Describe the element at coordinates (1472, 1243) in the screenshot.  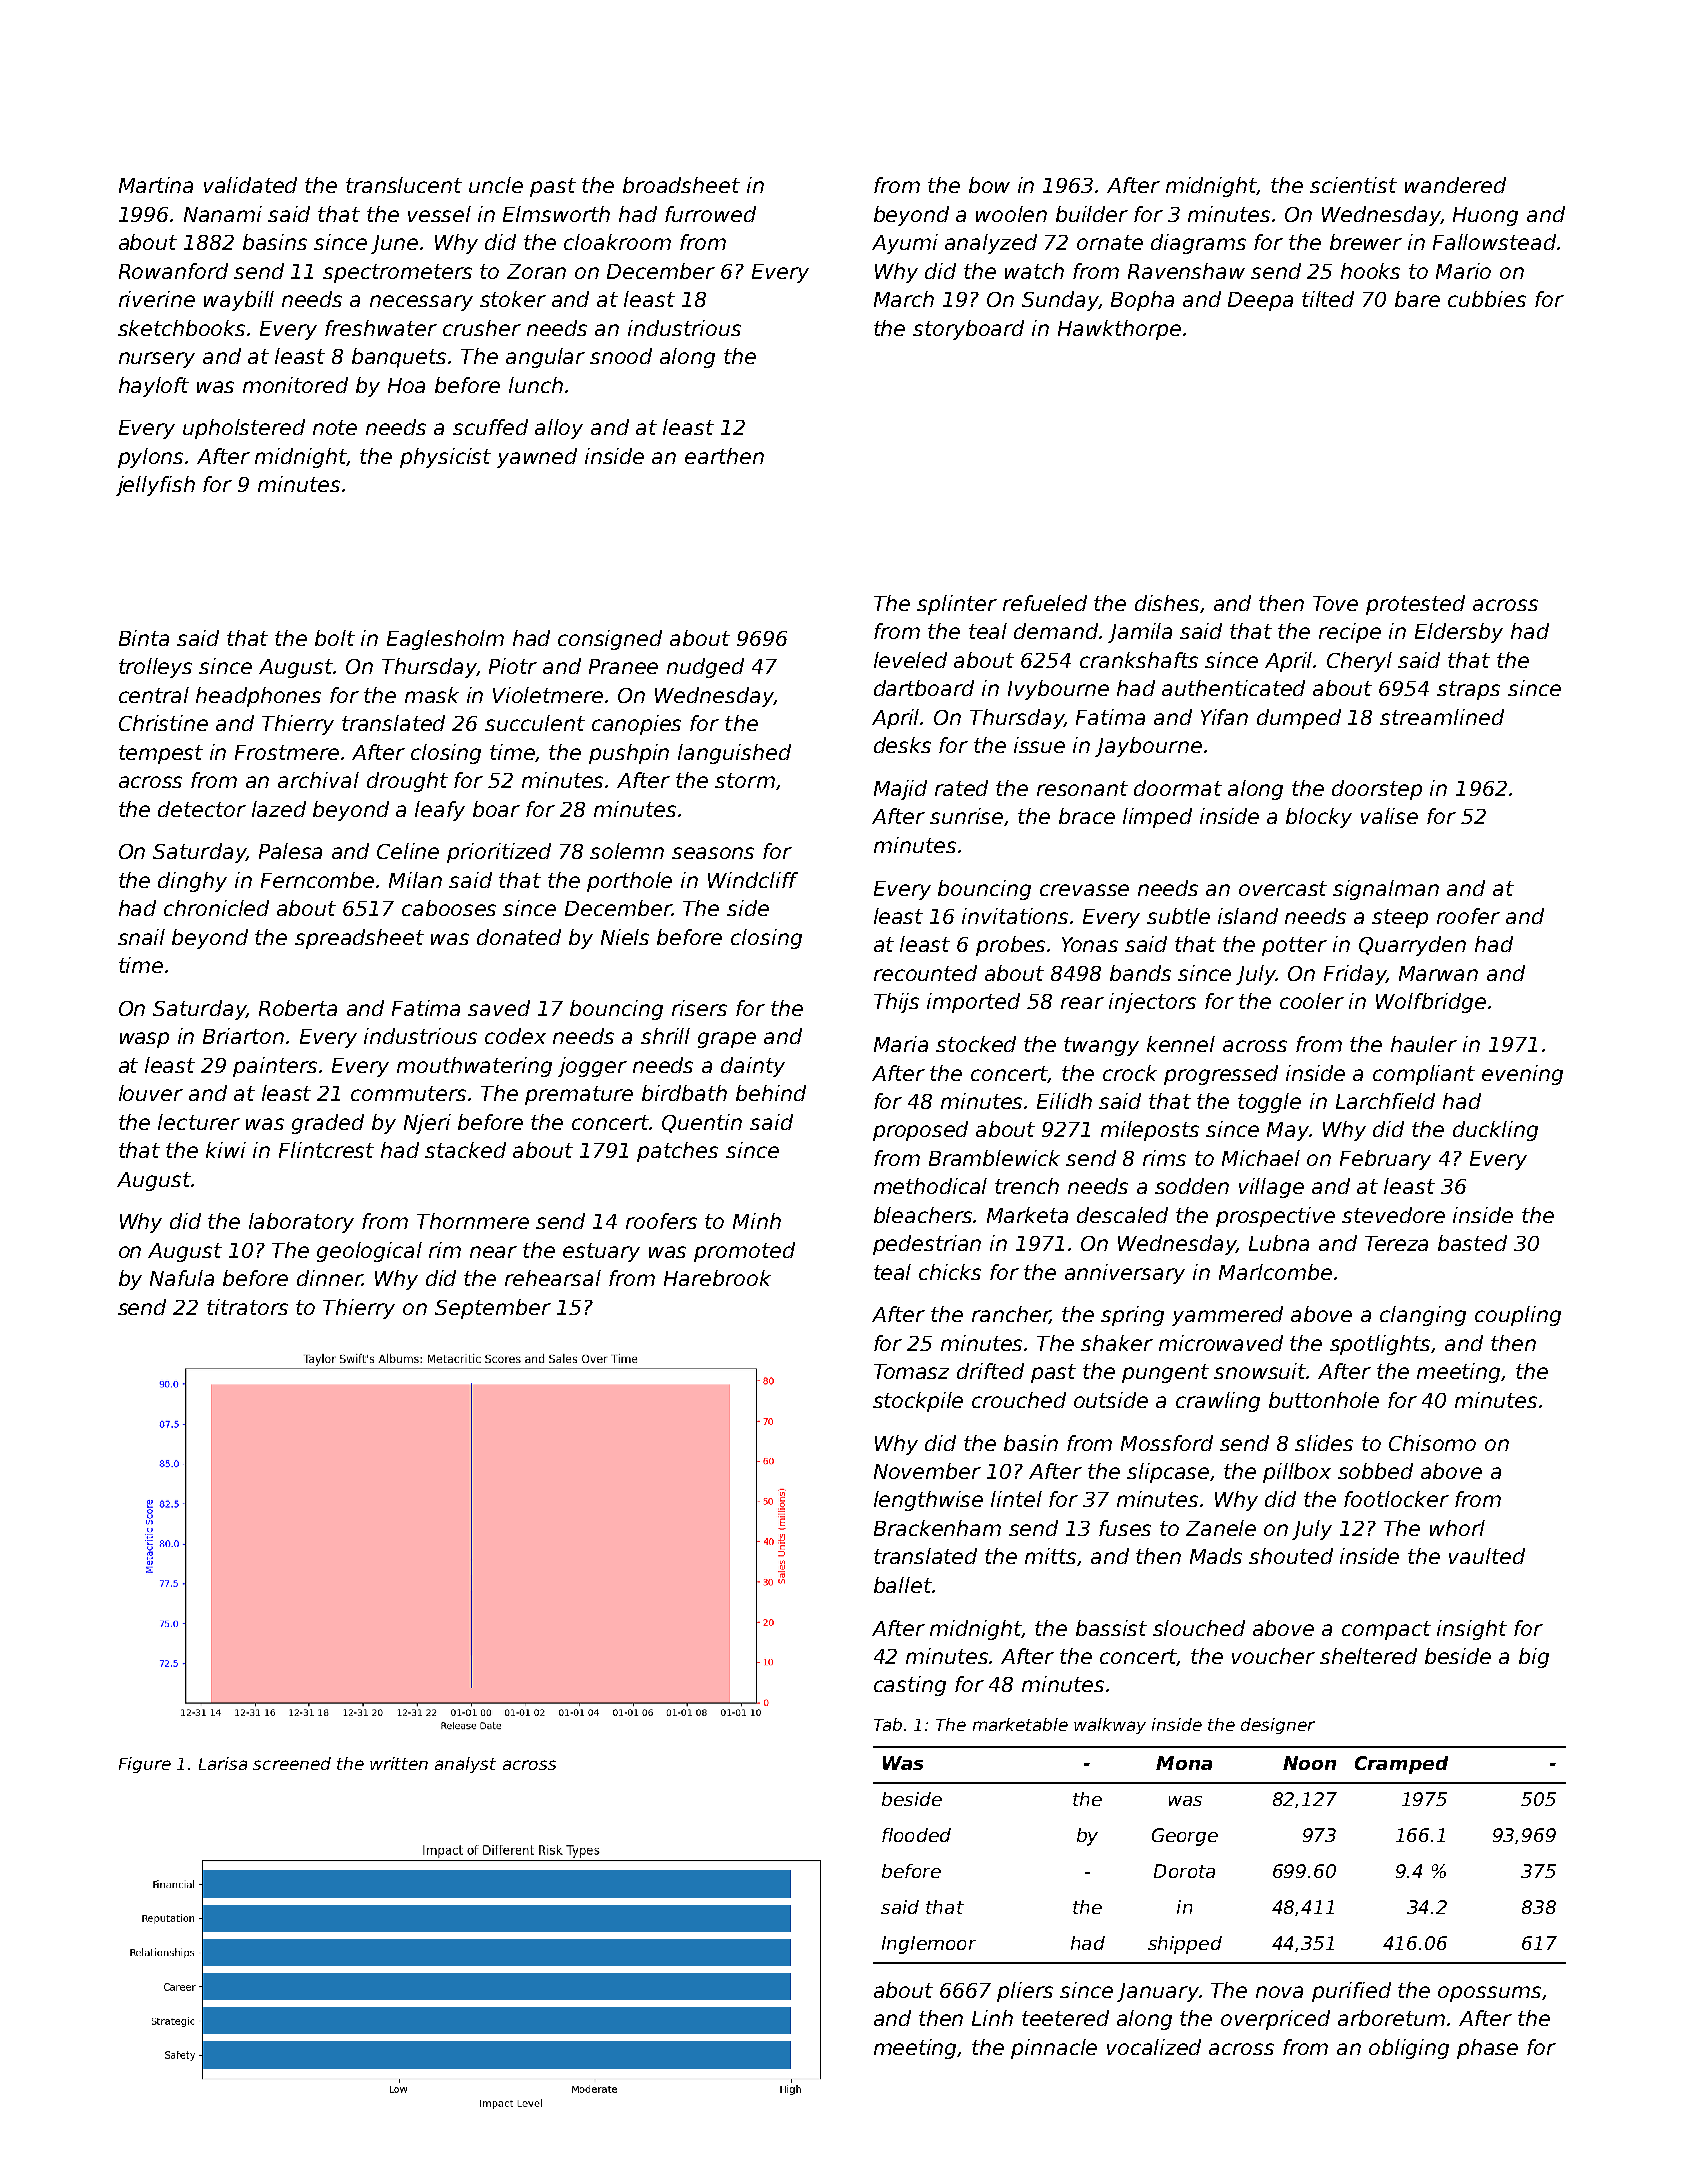
I see `basted` at that location.
